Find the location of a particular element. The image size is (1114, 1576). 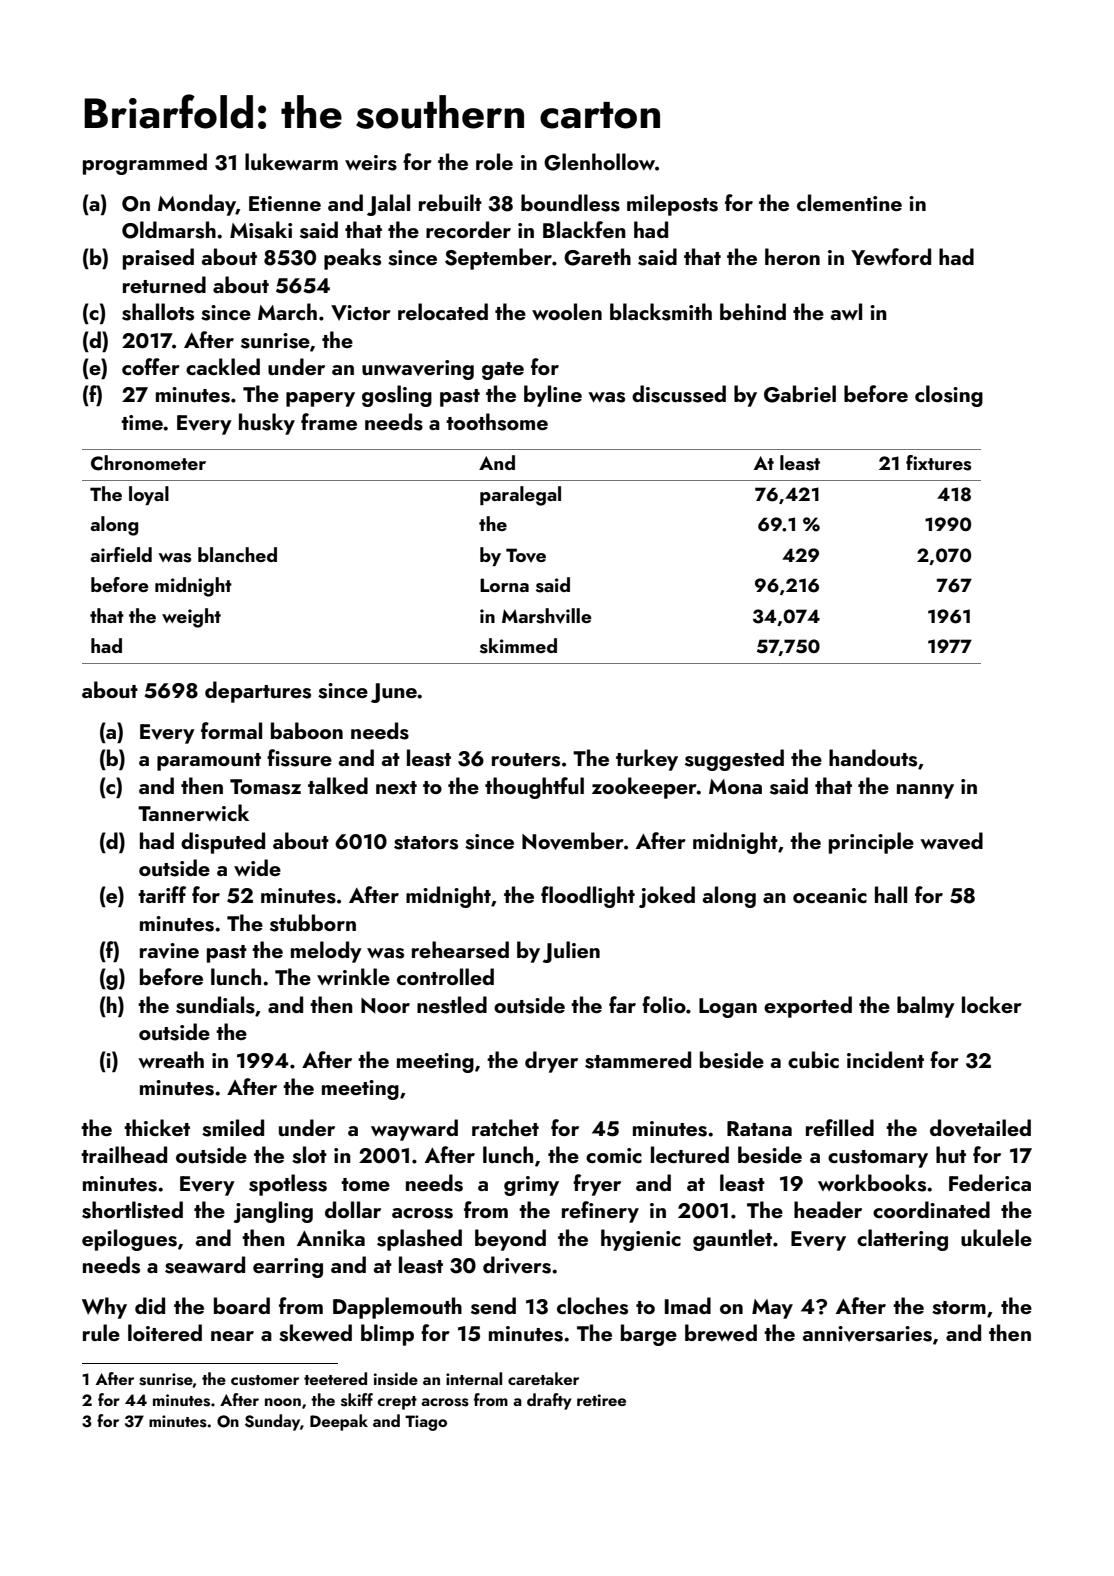

November is located at coordinates (573, 841).
